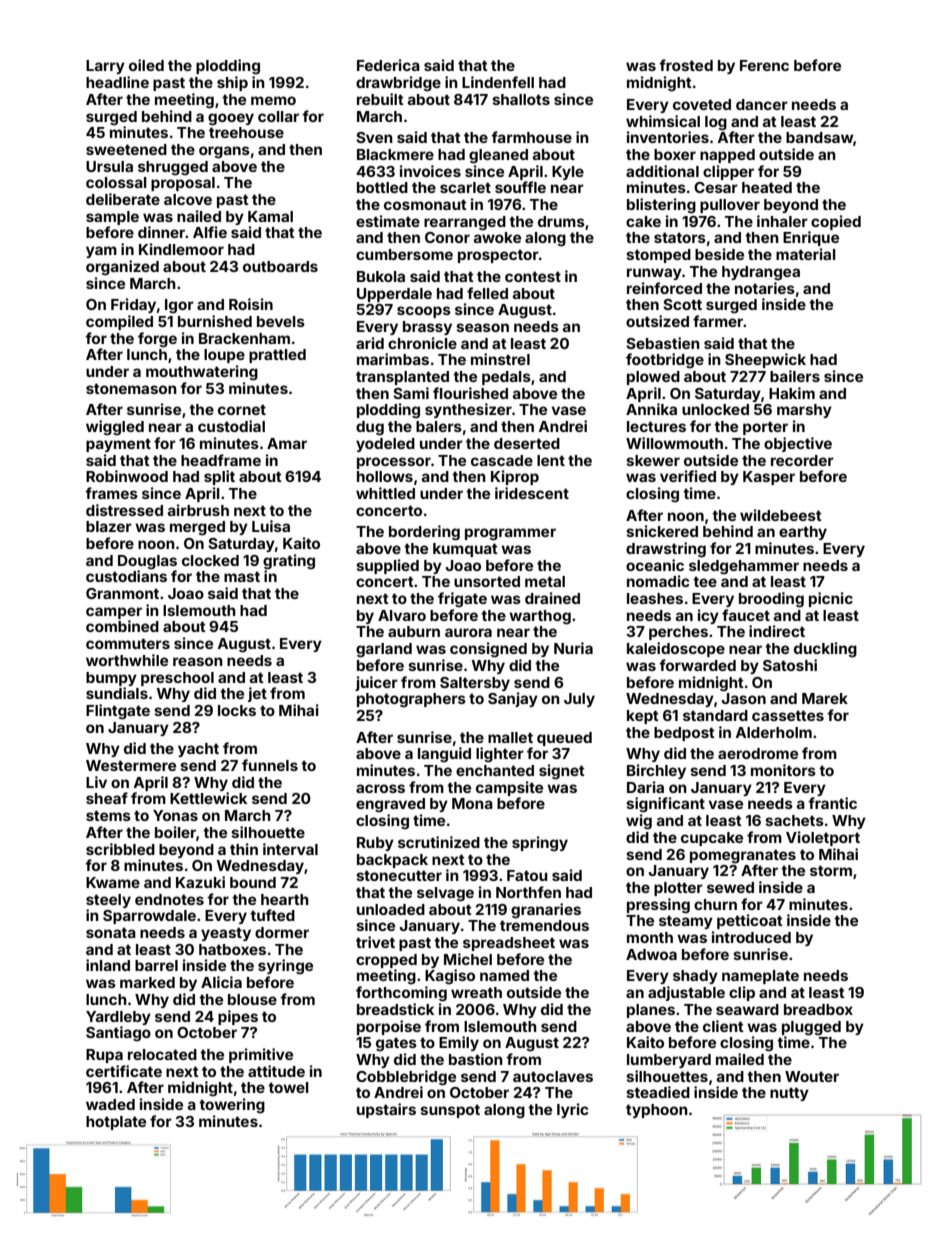 The image size is (952, 1233). What do you see at coordinates (242, 576) in the screenshot?
I see `mast` at bounding box center [242, 576].
